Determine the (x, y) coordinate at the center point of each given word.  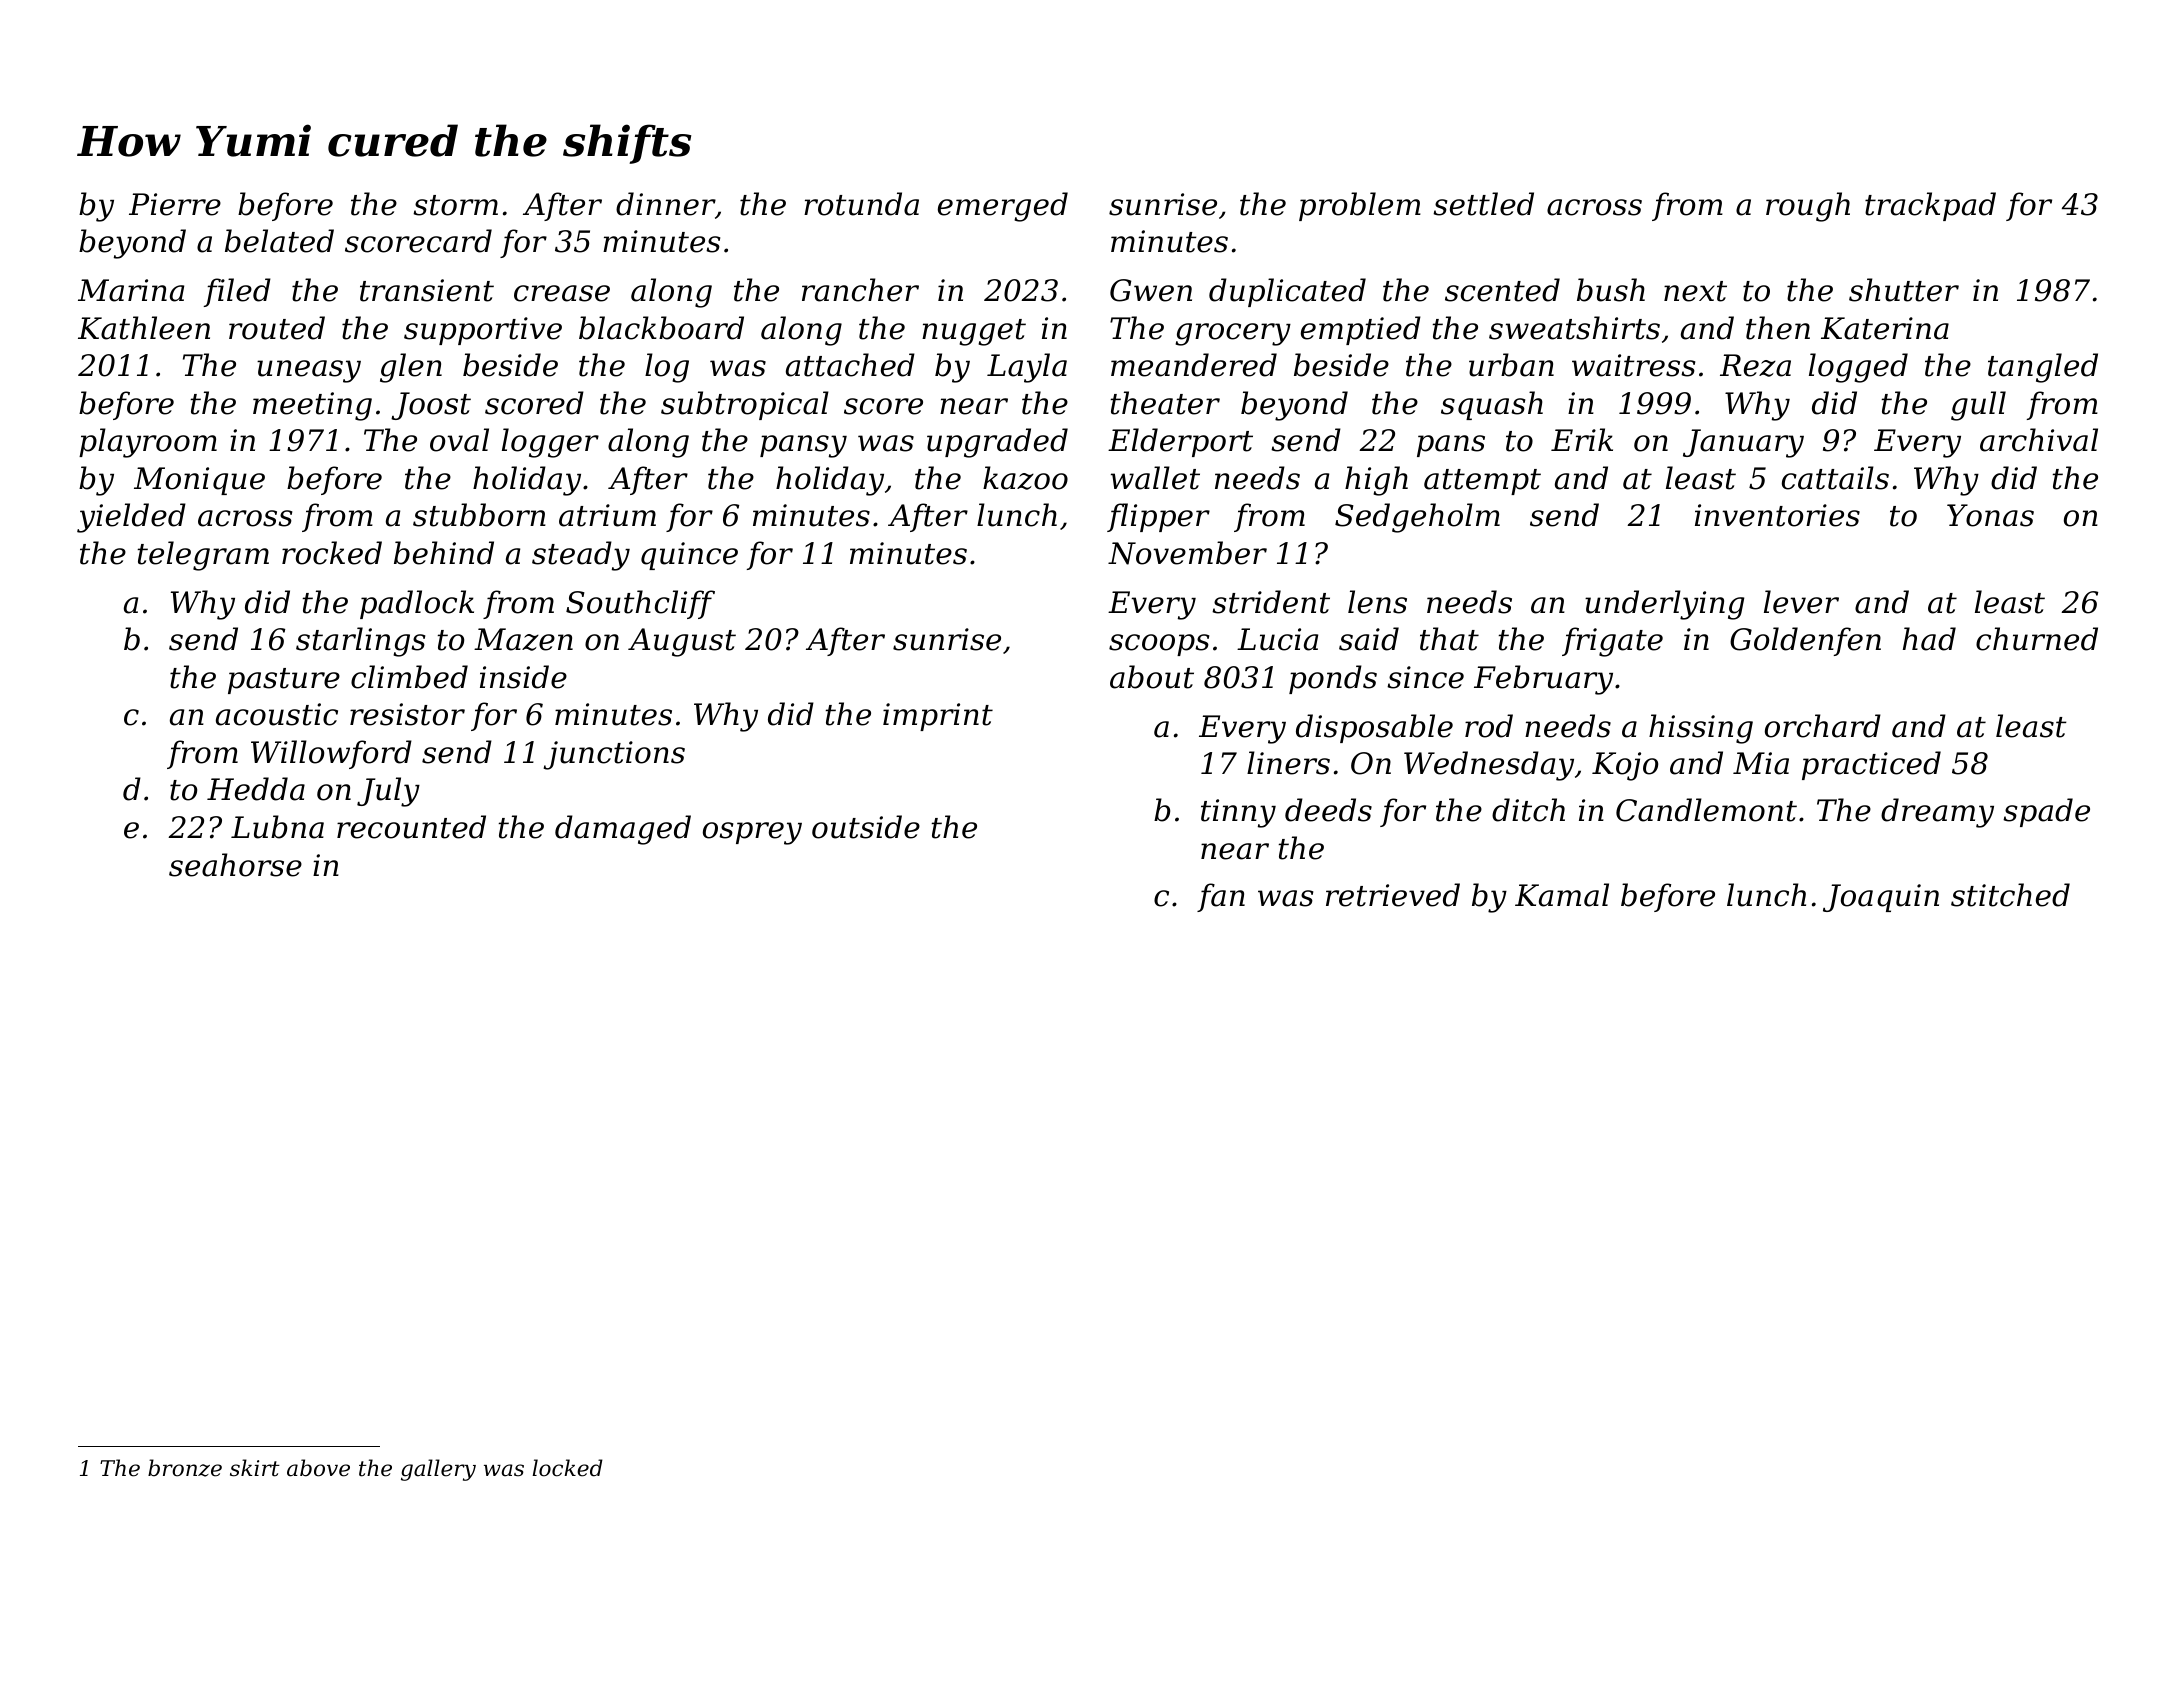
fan (1221, 897)
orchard (1823, 726)
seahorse (235, 865)
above (318, 1468)
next (1695, 291)
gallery (438, 1470)
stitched (2010, 895)
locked (567, 1468)
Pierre (175, 204)
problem (1360, 206)
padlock (417, 604)
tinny (1238, 813)
